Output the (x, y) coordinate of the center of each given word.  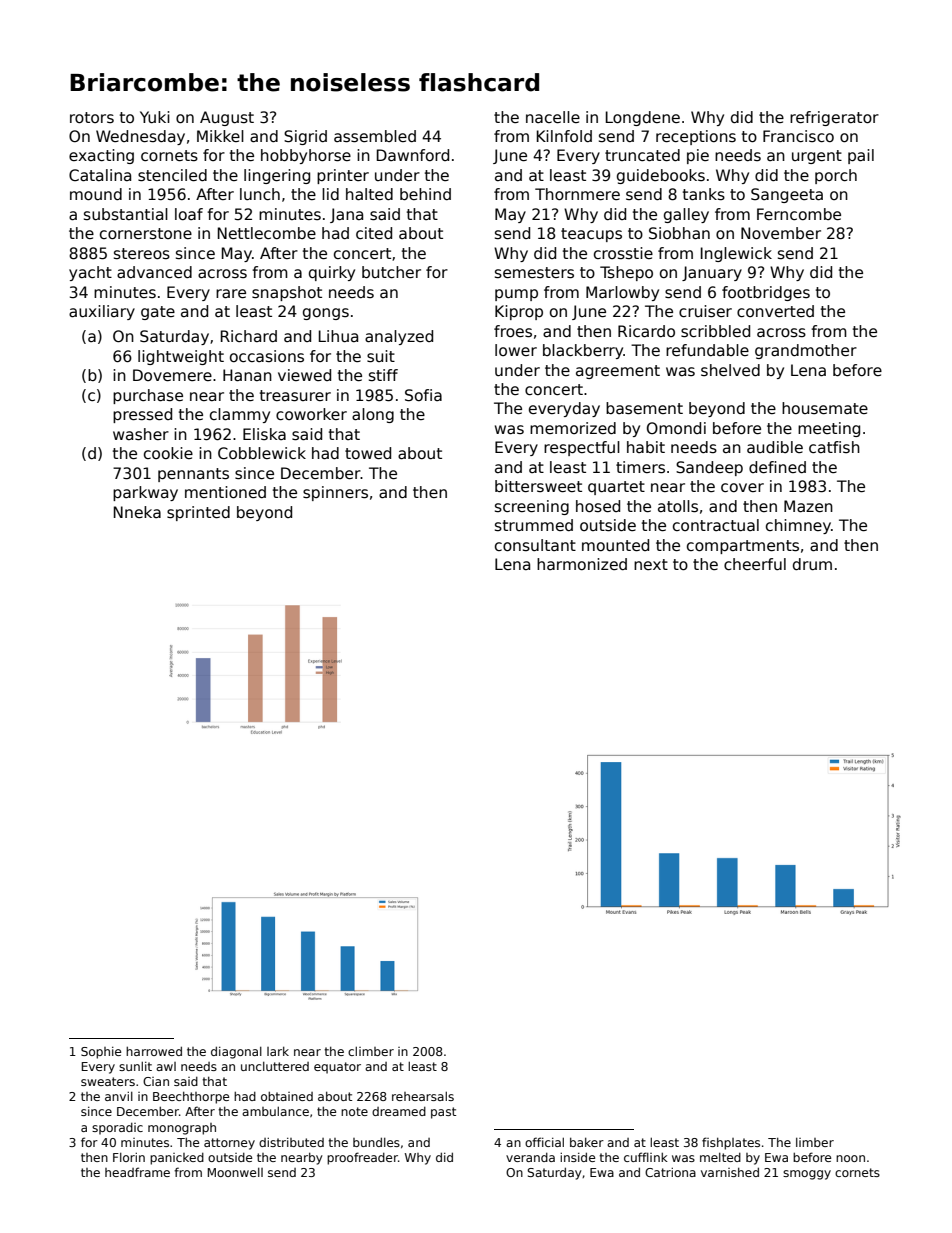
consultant (535, 545)
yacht (90, 273)
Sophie (101, 1053)
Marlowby (622, 293)
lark (278, 1051)
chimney (798, 526)
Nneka (137, 512)
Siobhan (679, 233)
